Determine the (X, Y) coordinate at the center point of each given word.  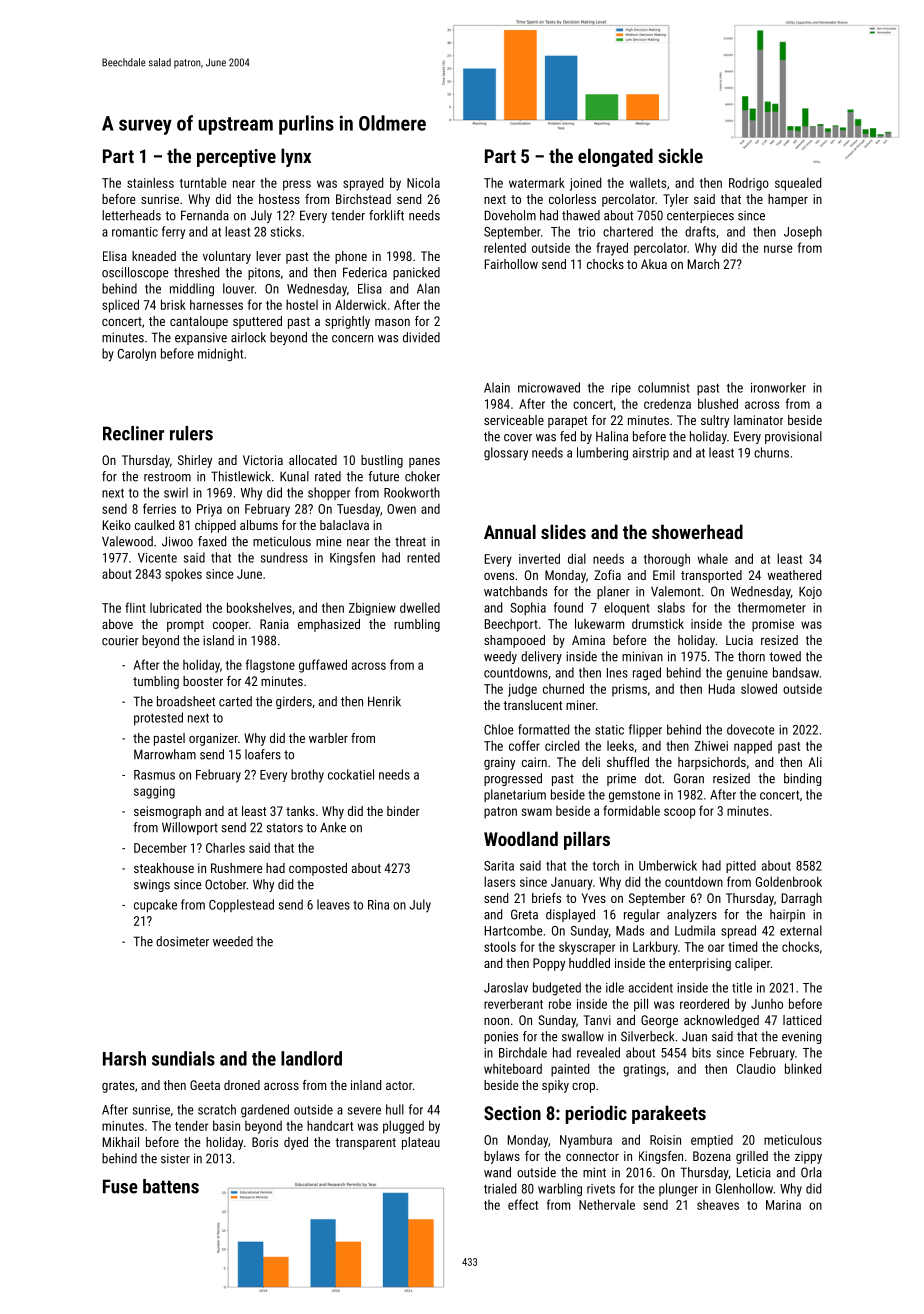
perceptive (236, 158)
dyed (296, 1143)
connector (592, 1156)
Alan (428, 288)
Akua (654, 264)
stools (500, 946)
